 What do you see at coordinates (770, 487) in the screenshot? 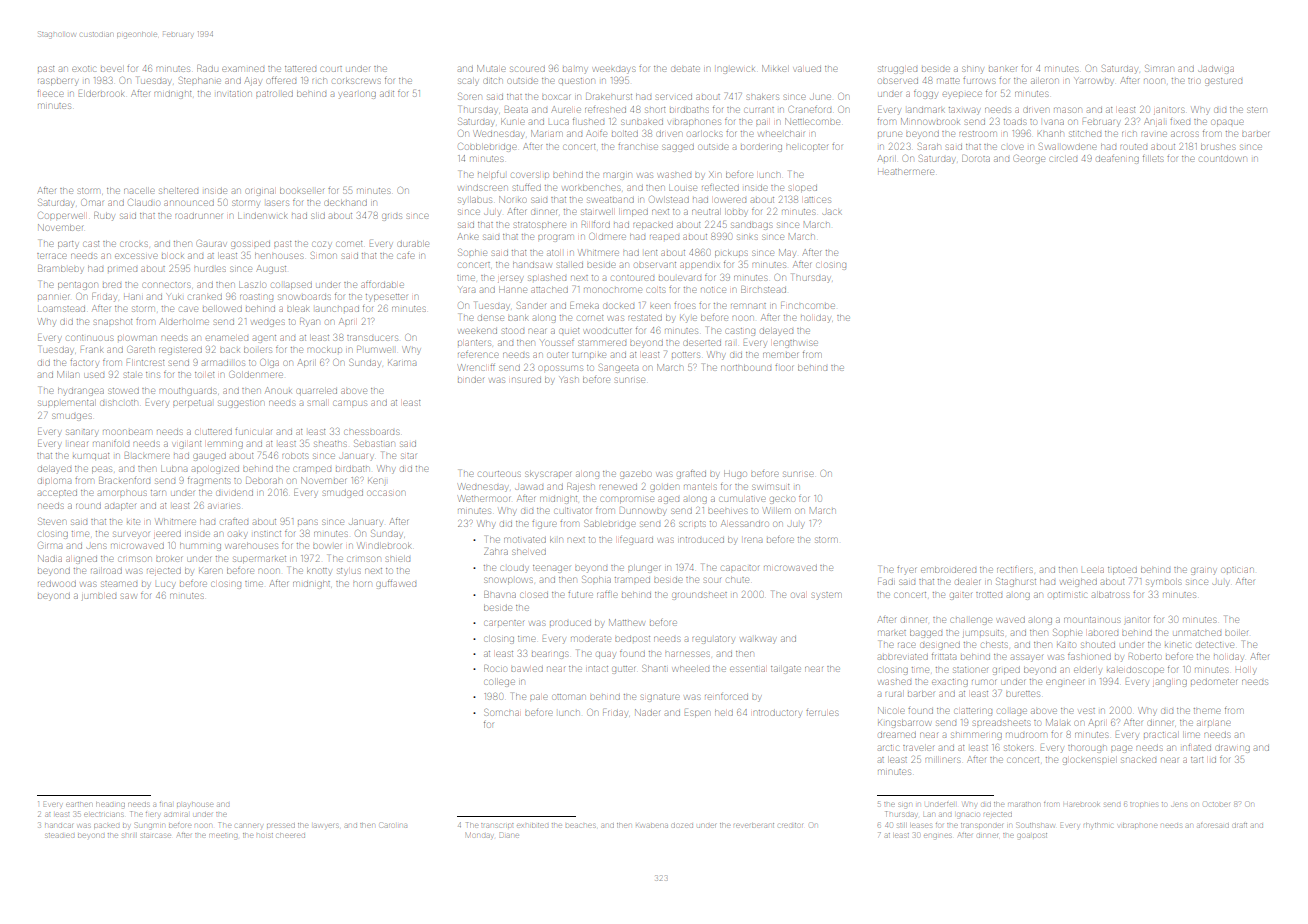
I see `swimsuit` at bounding box center [770, 487].
